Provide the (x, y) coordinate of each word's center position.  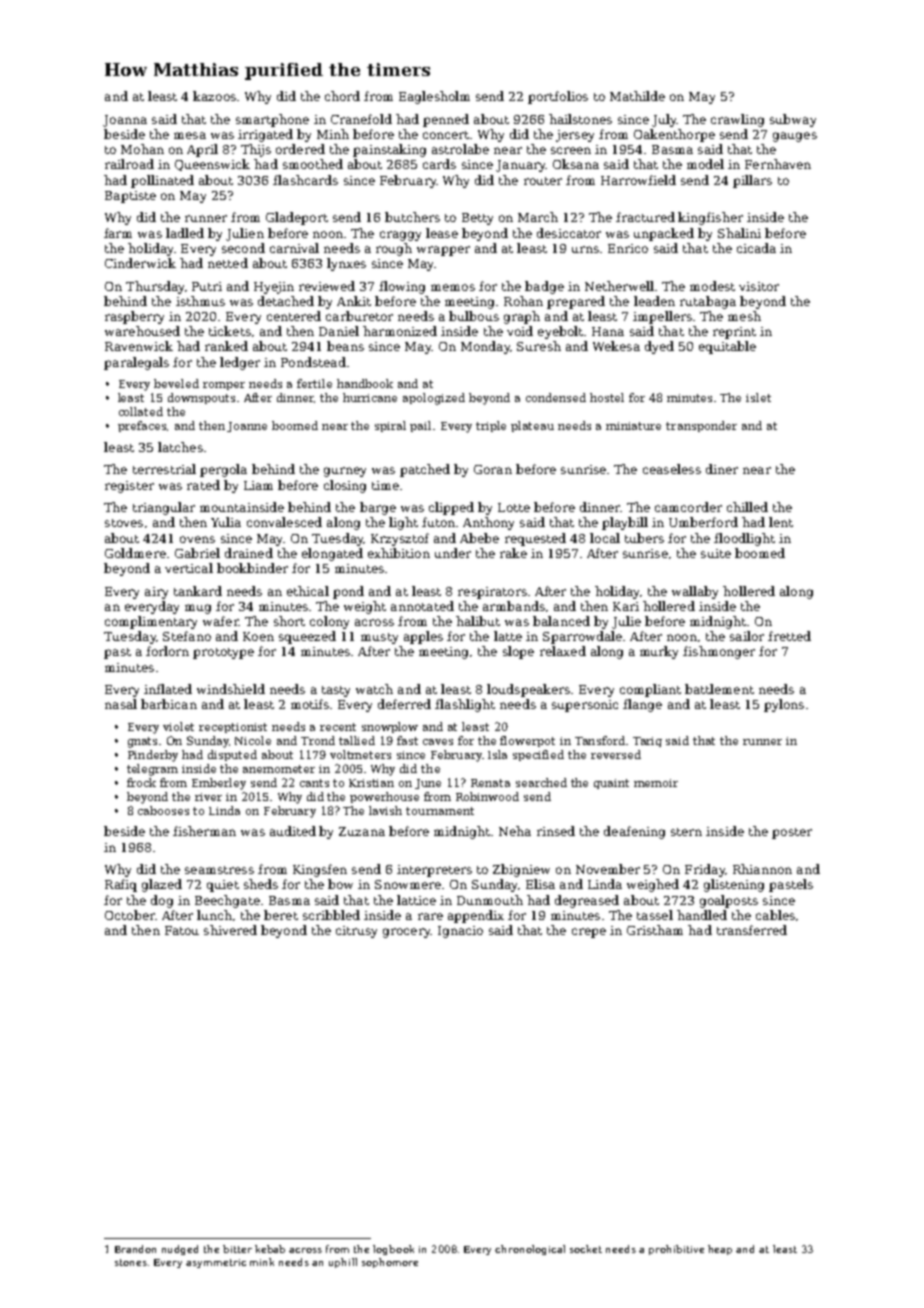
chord (342, 96)
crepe (589, 933)
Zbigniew (521, 870)
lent (781, 522)
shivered (230, 930)
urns (585, 249)
